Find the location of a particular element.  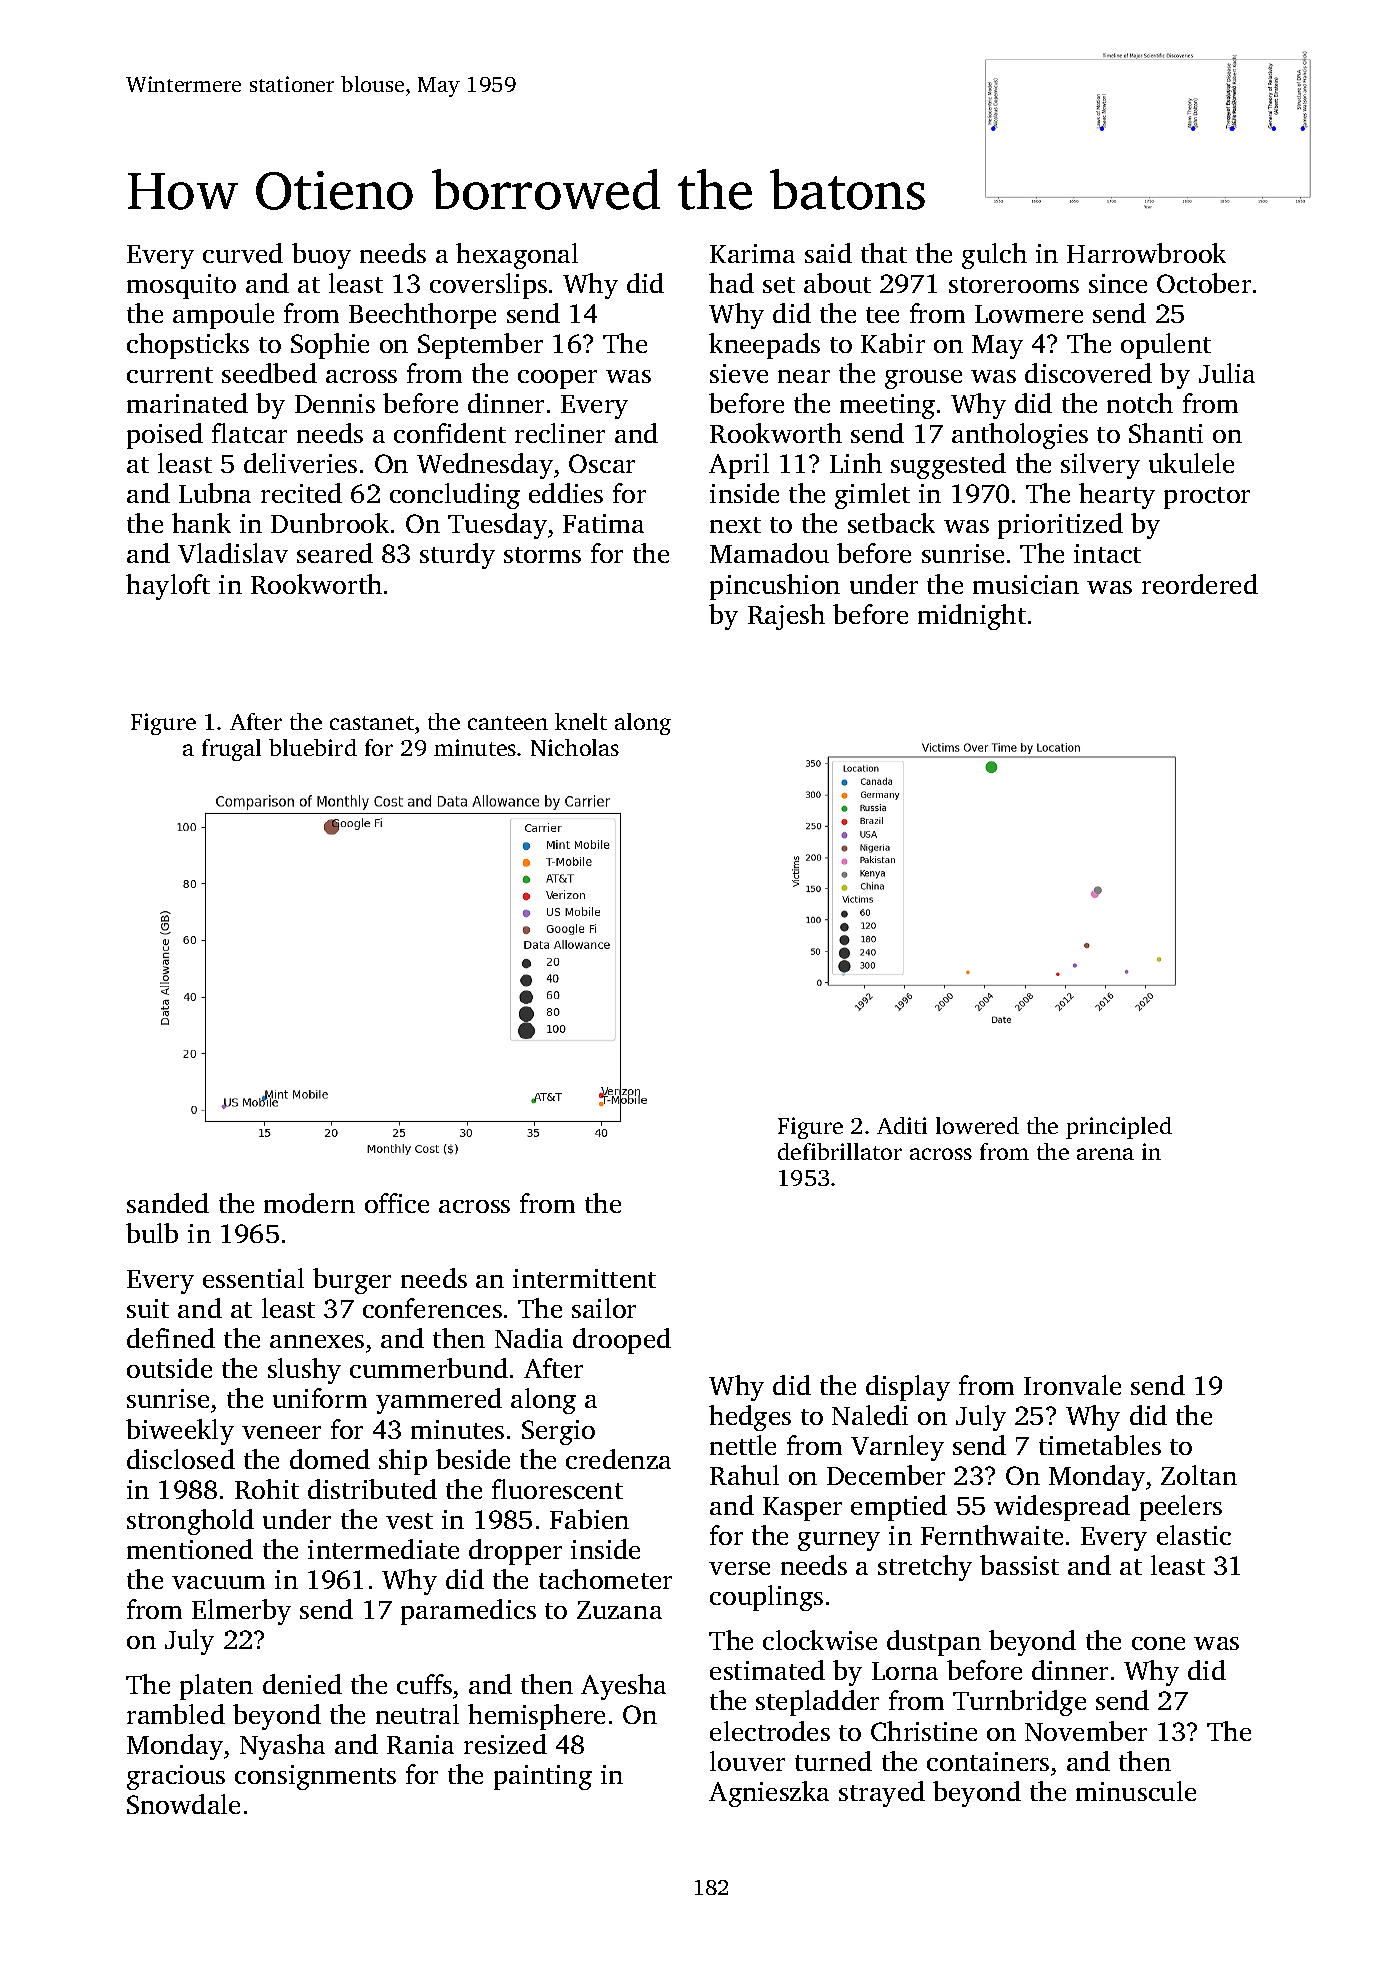

Snowdale is located at coordinates (183, 1804).
